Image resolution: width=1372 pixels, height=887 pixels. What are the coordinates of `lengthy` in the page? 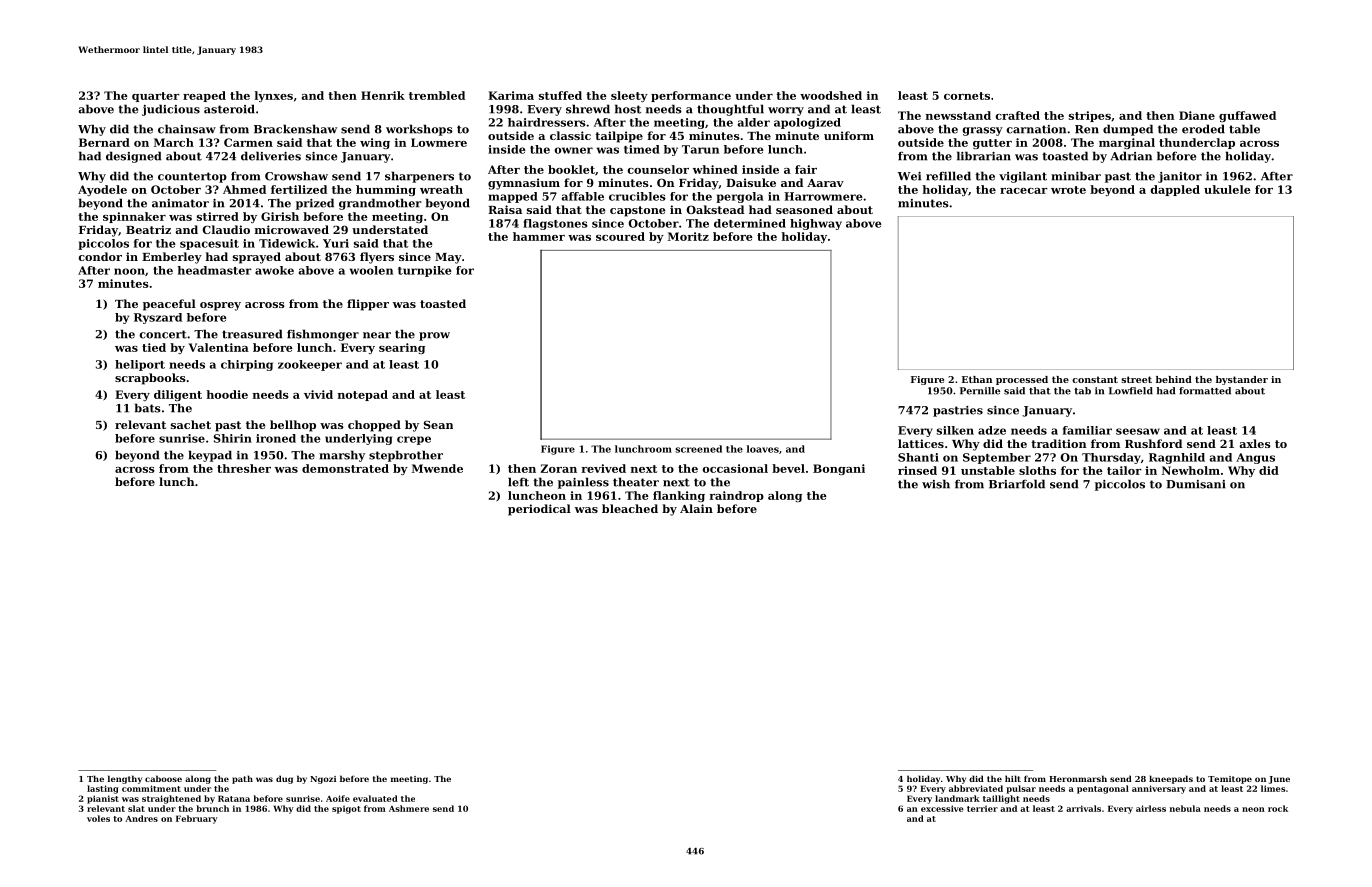 It's located at (125, 779).
